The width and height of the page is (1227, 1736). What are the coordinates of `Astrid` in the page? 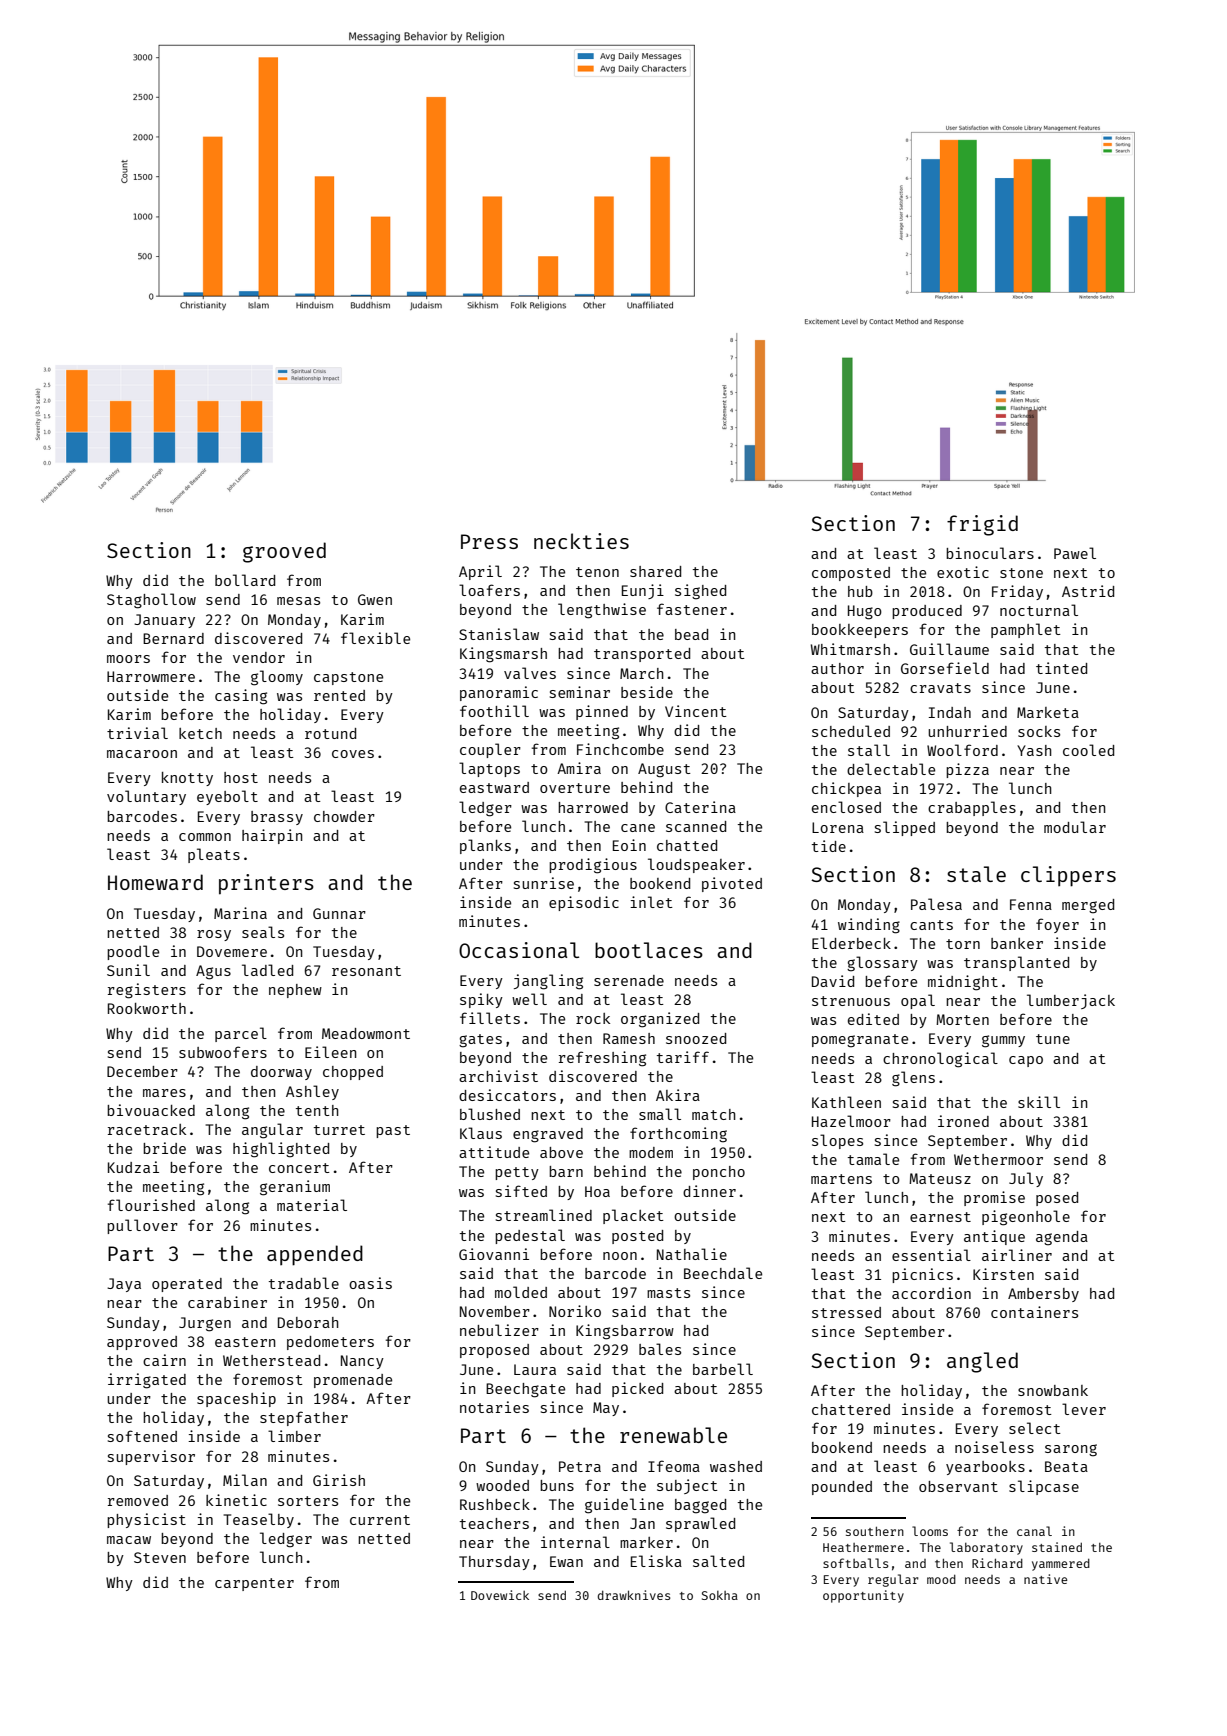 It's located at (1088, 591).
